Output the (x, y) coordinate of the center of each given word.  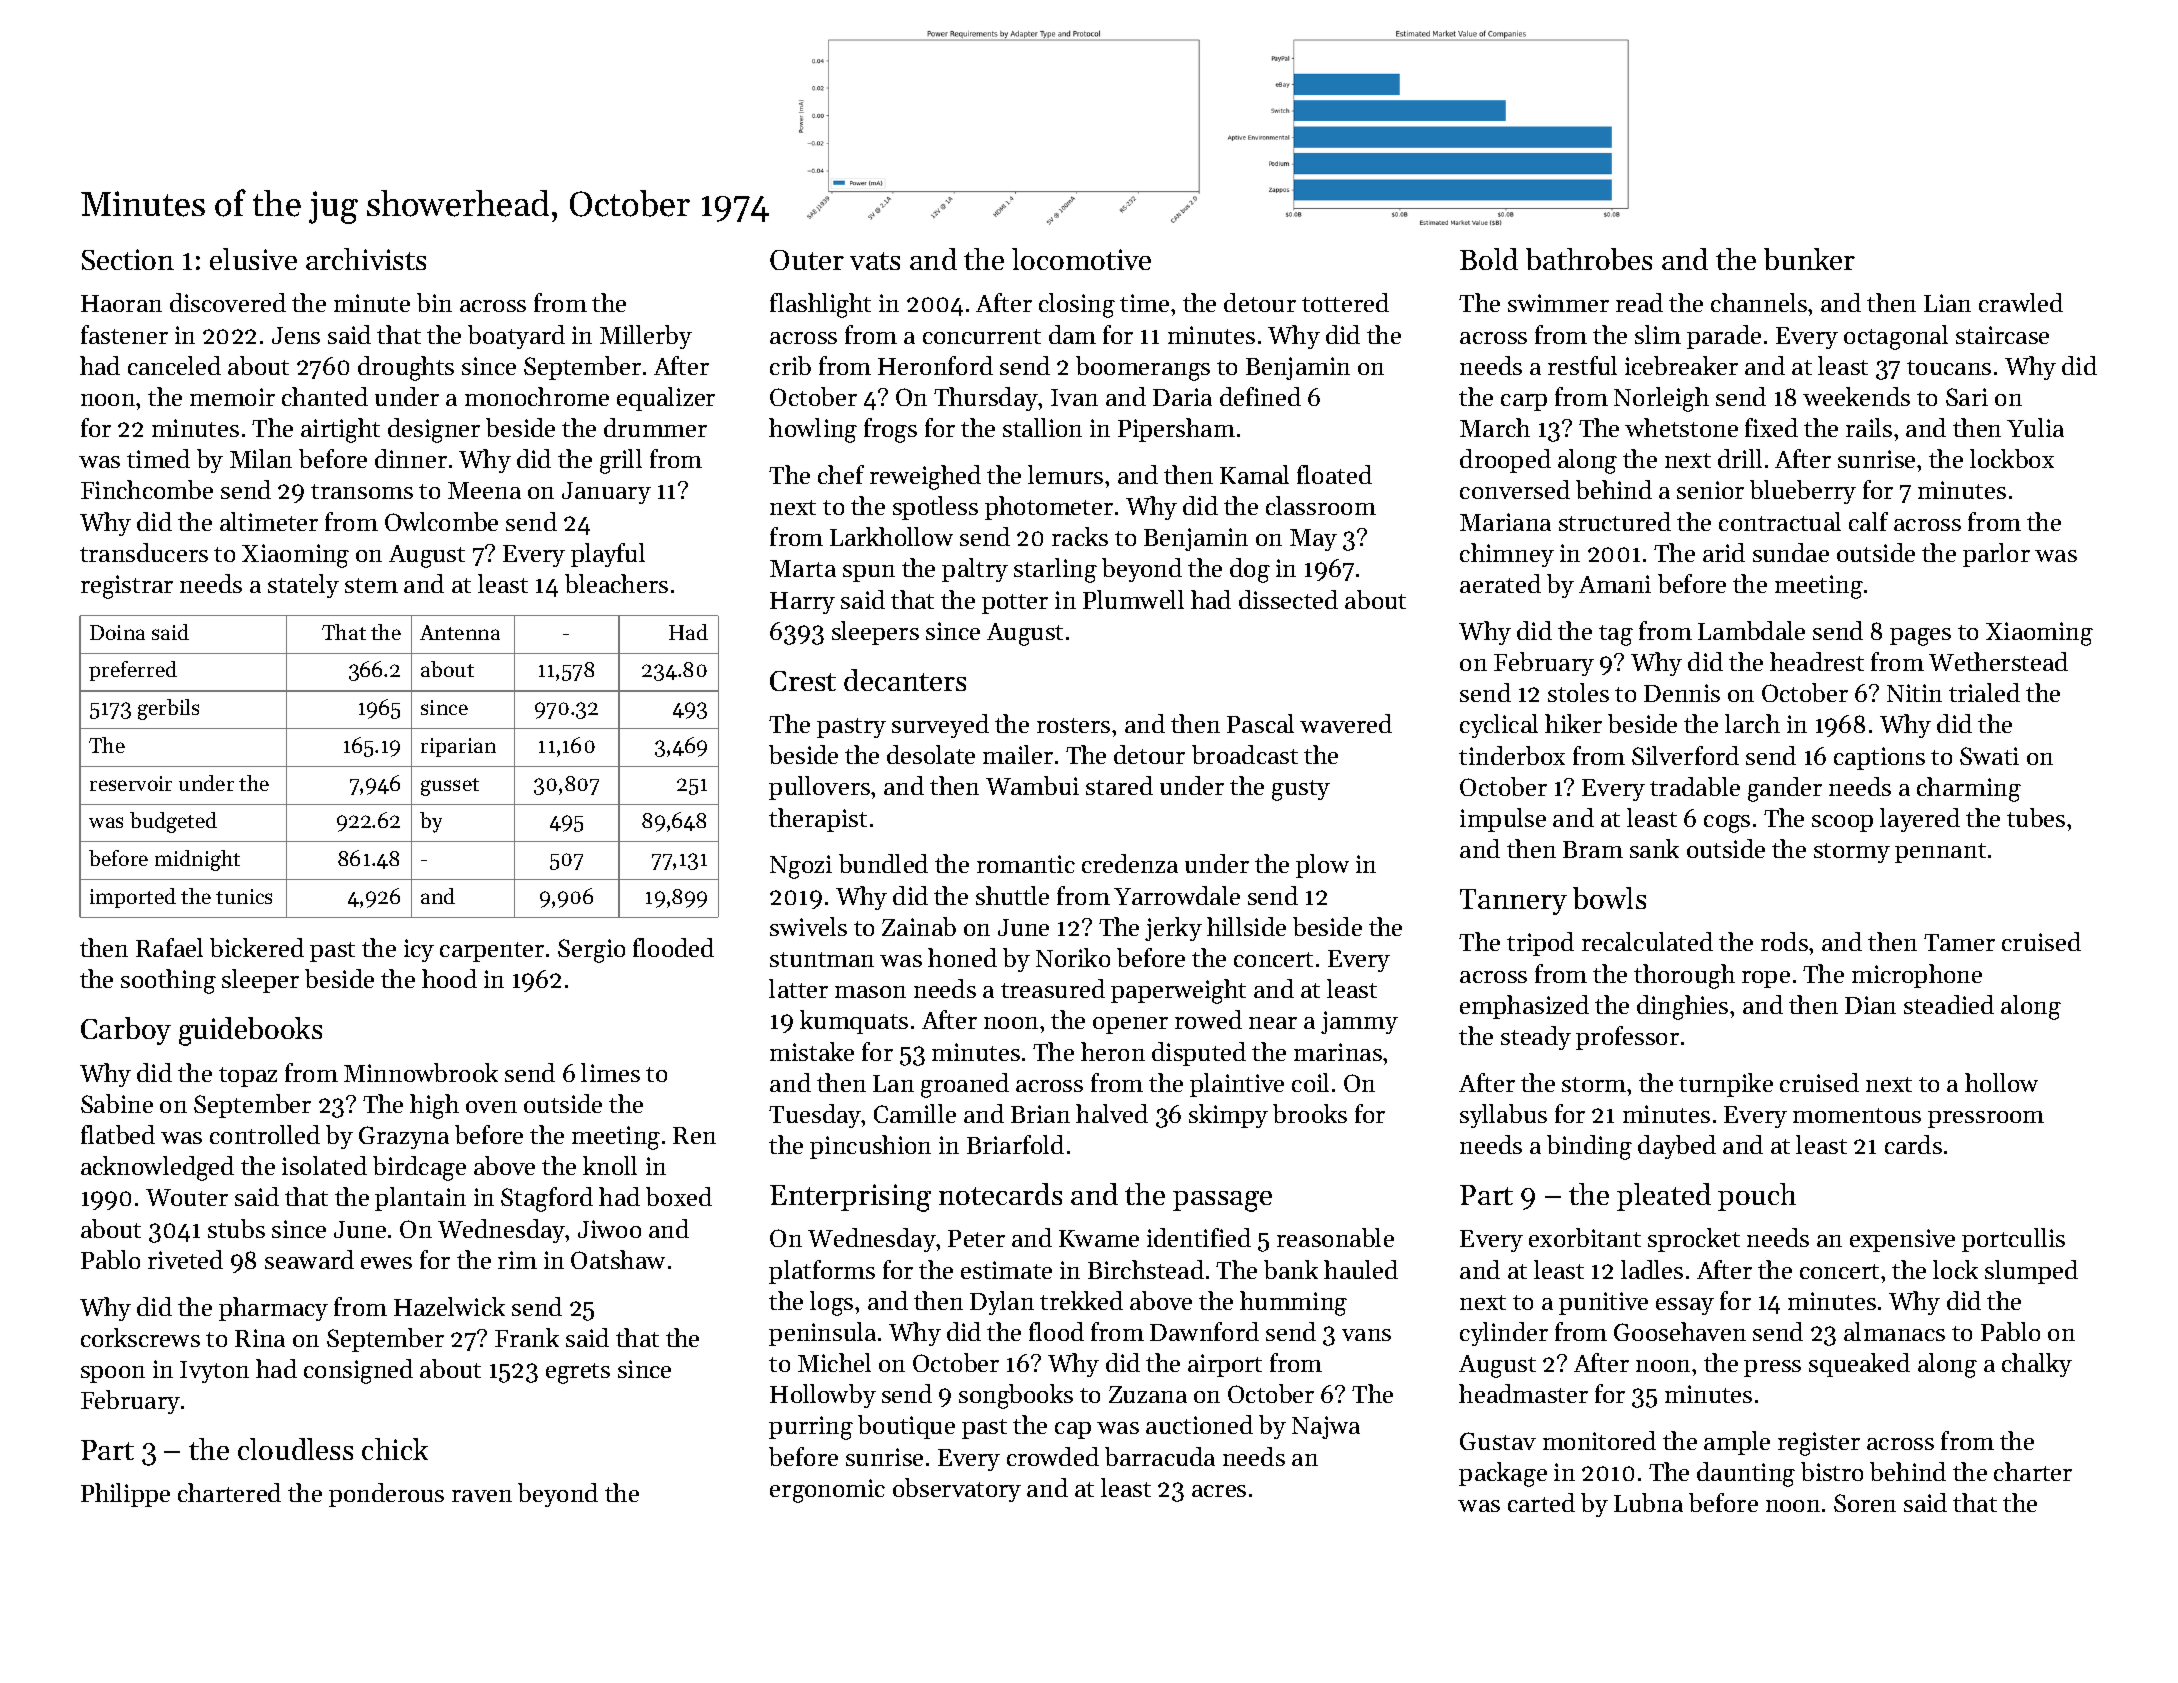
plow (1322, 866)
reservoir (131, 783)
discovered (228, 302)
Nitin (1914, 693)
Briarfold (1015, 1144)
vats (875, 261)
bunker (1809, 259)
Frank (527, 1337)
